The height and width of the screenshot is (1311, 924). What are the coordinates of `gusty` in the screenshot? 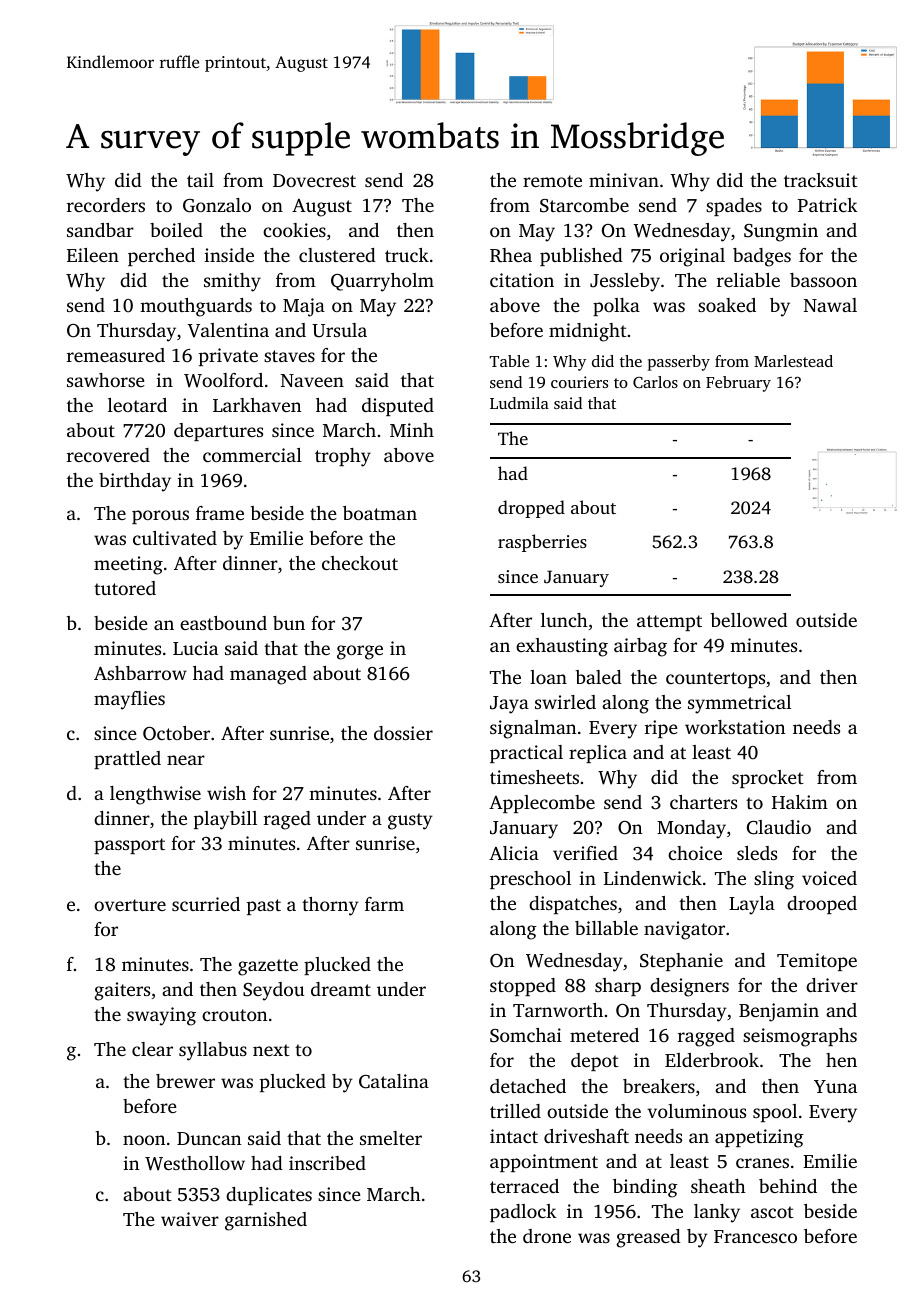 It's located at (410, 821).
